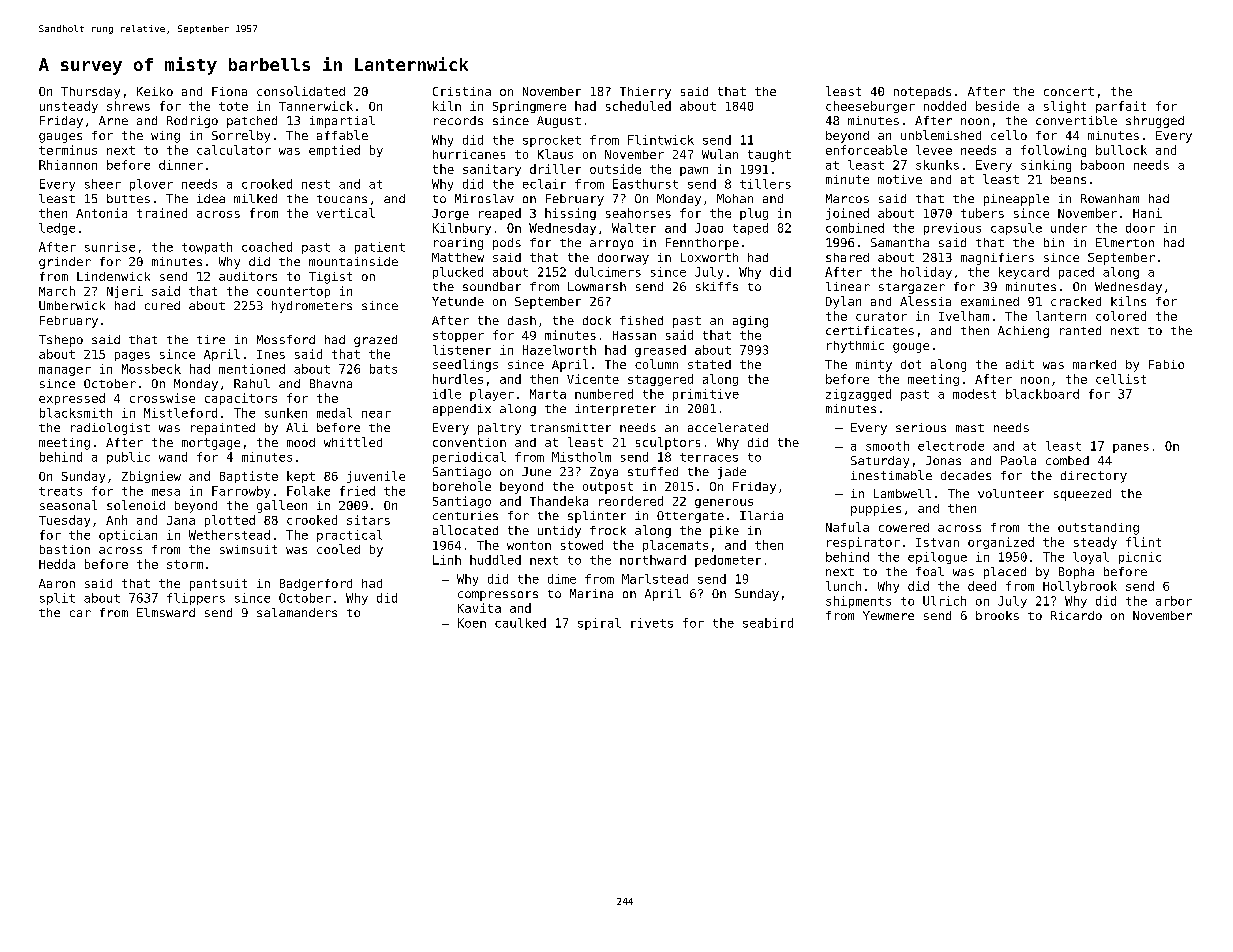 This screenshot has height=952, width=1233. I want to click on stated, so click(709, 364).
